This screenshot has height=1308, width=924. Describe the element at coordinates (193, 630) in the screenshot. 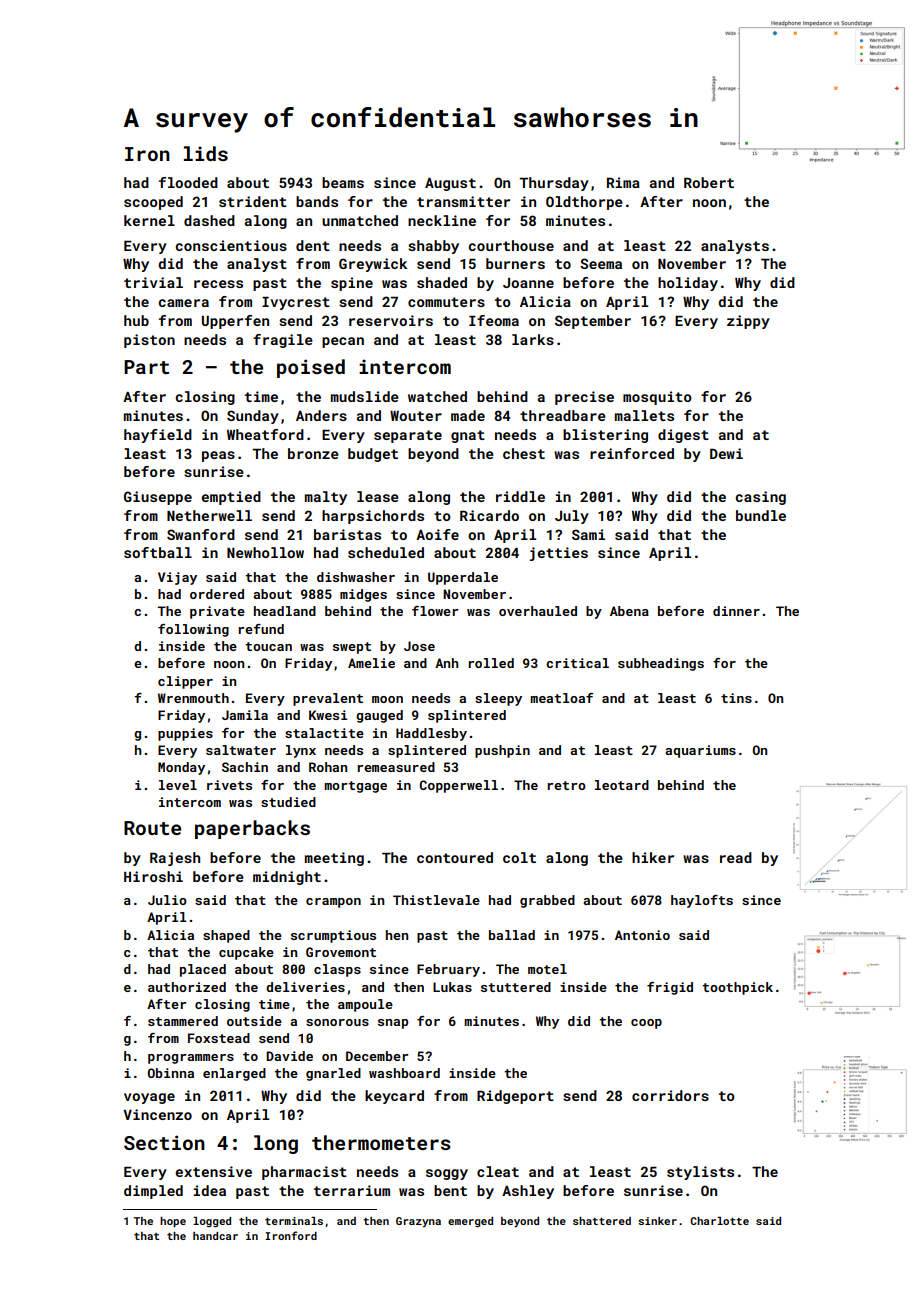

I see `following` at that location.
